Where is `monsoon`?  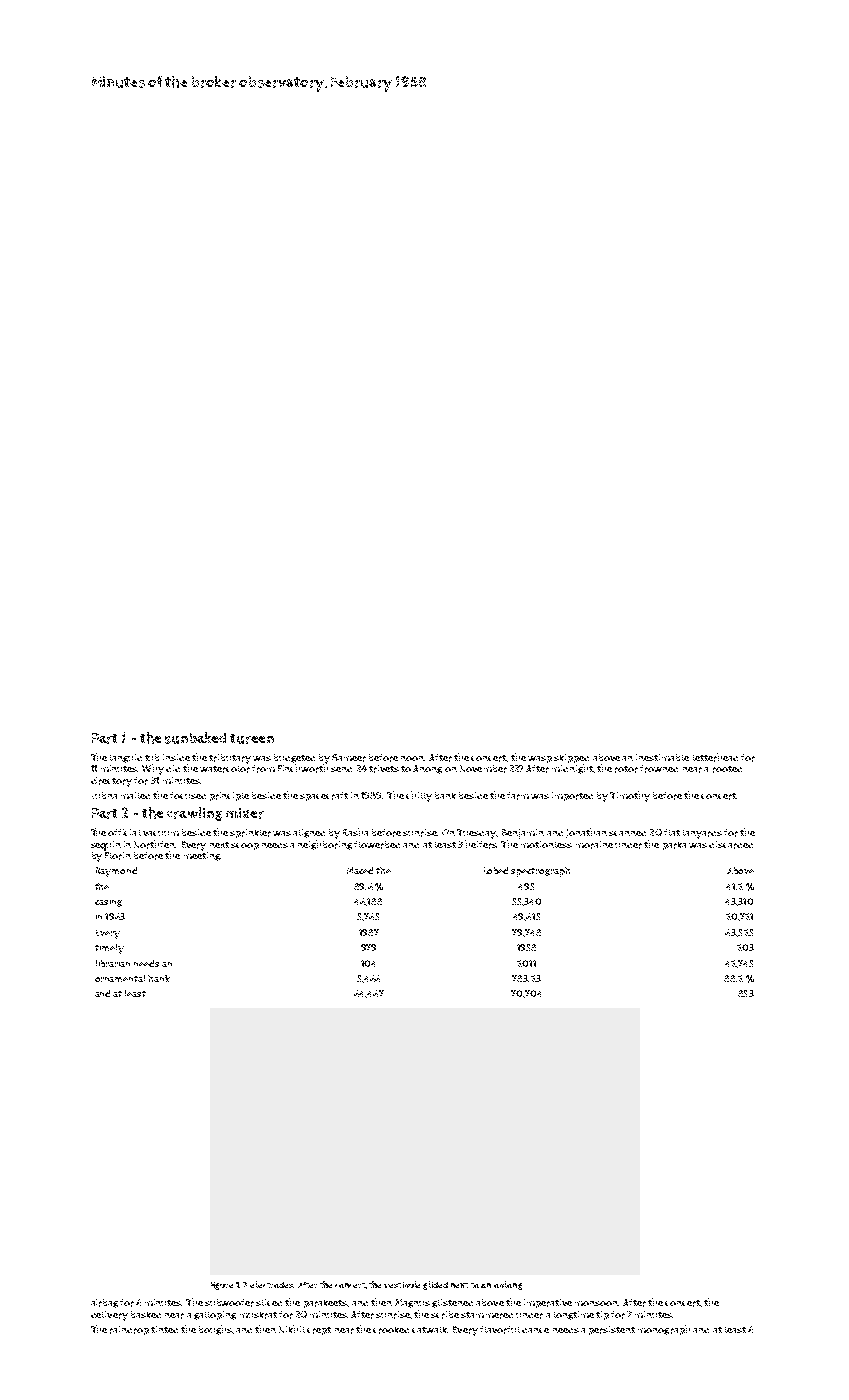 monsoon is located at coordinates (597, 1303).
